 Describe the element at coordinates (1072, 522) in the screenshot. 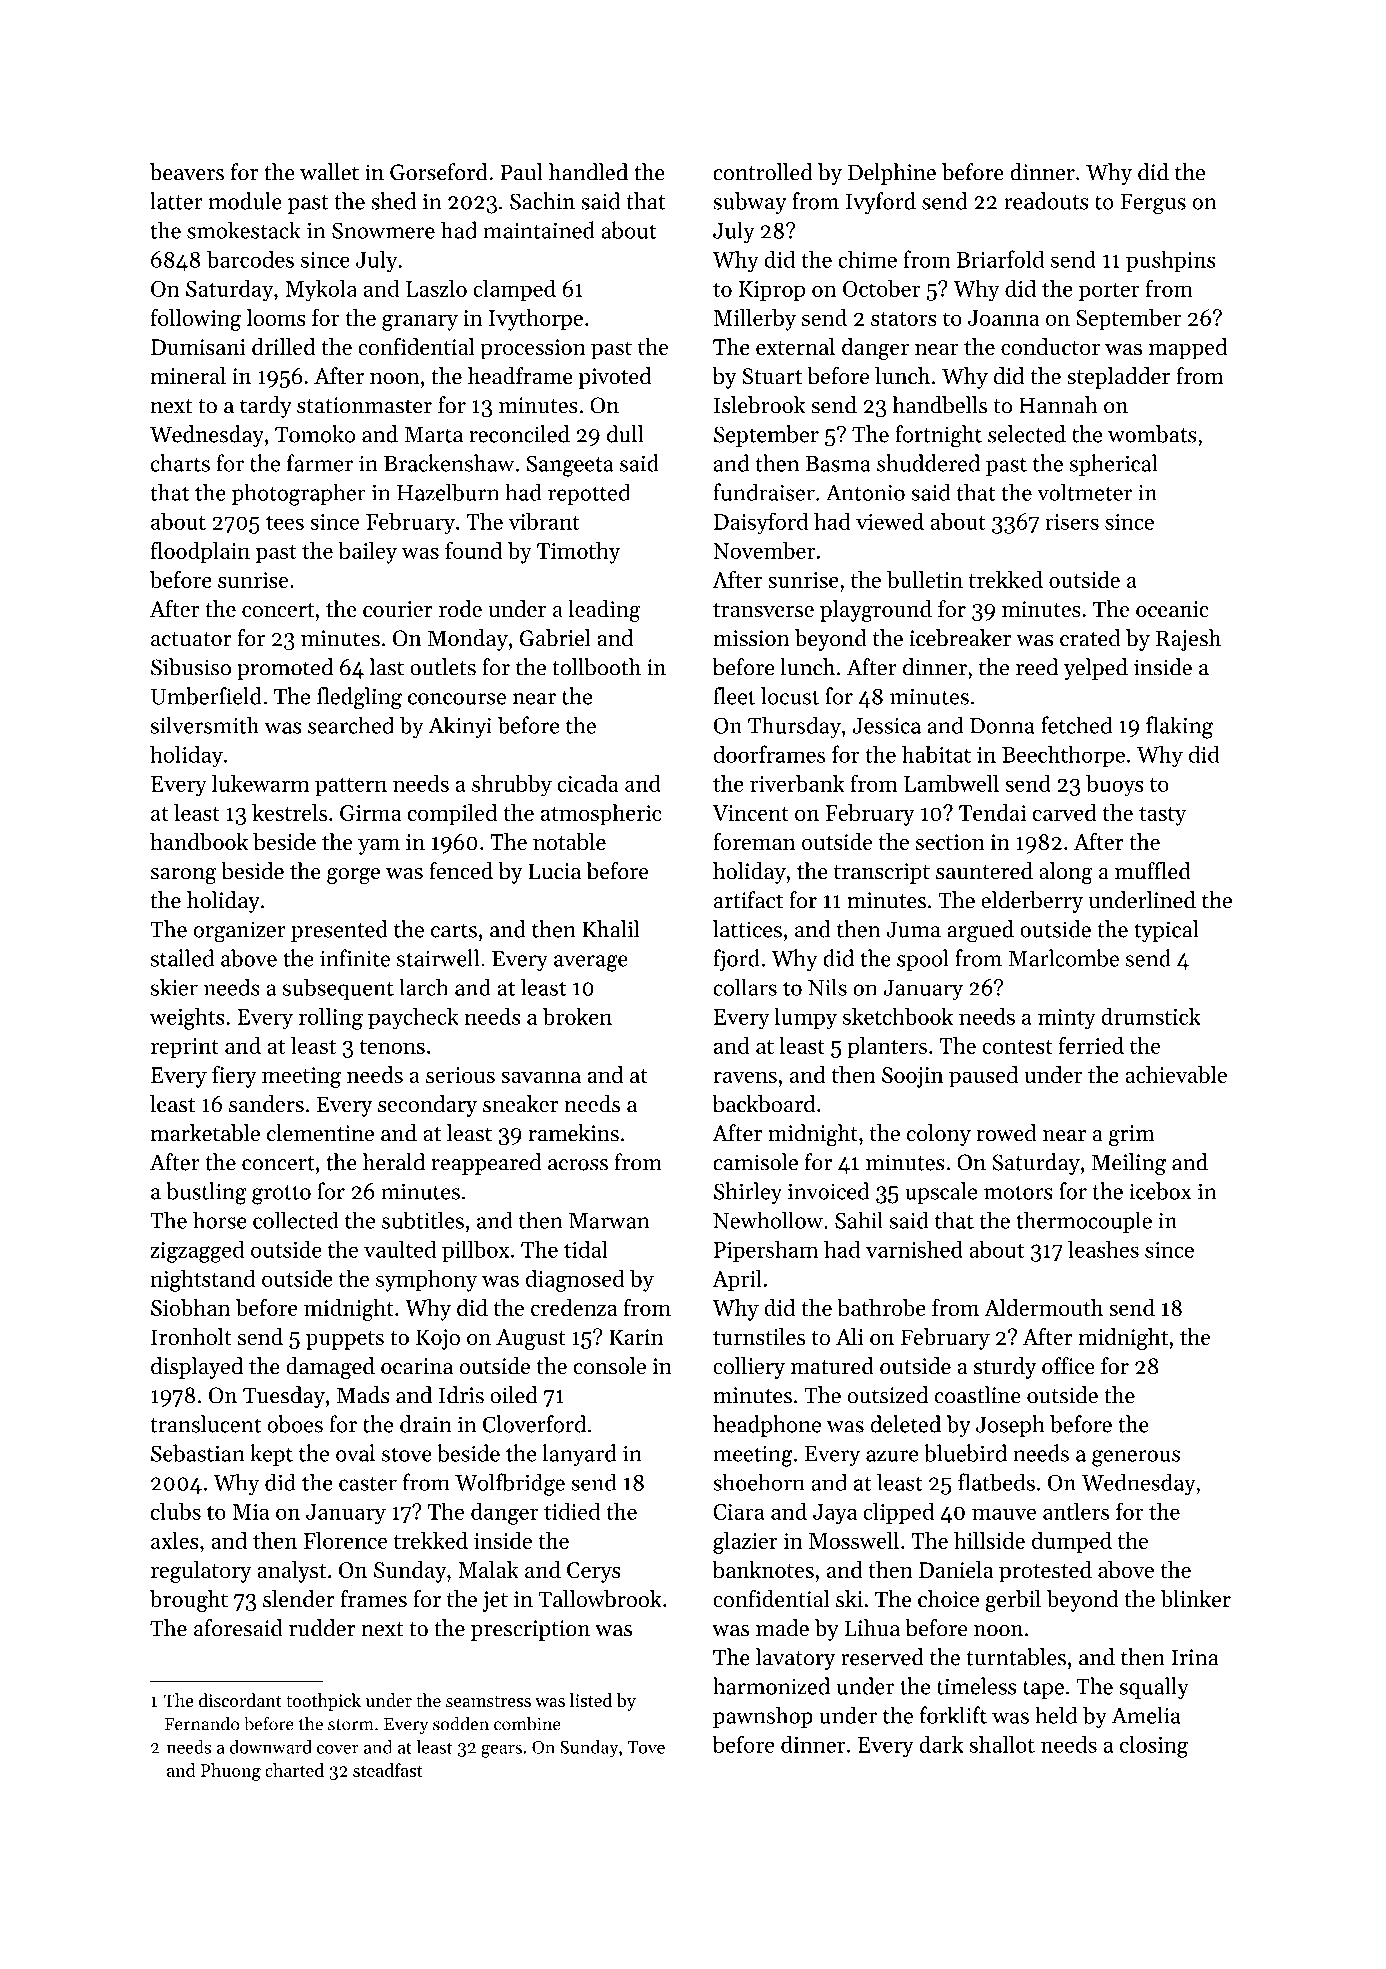

I see `risers` at that location.
